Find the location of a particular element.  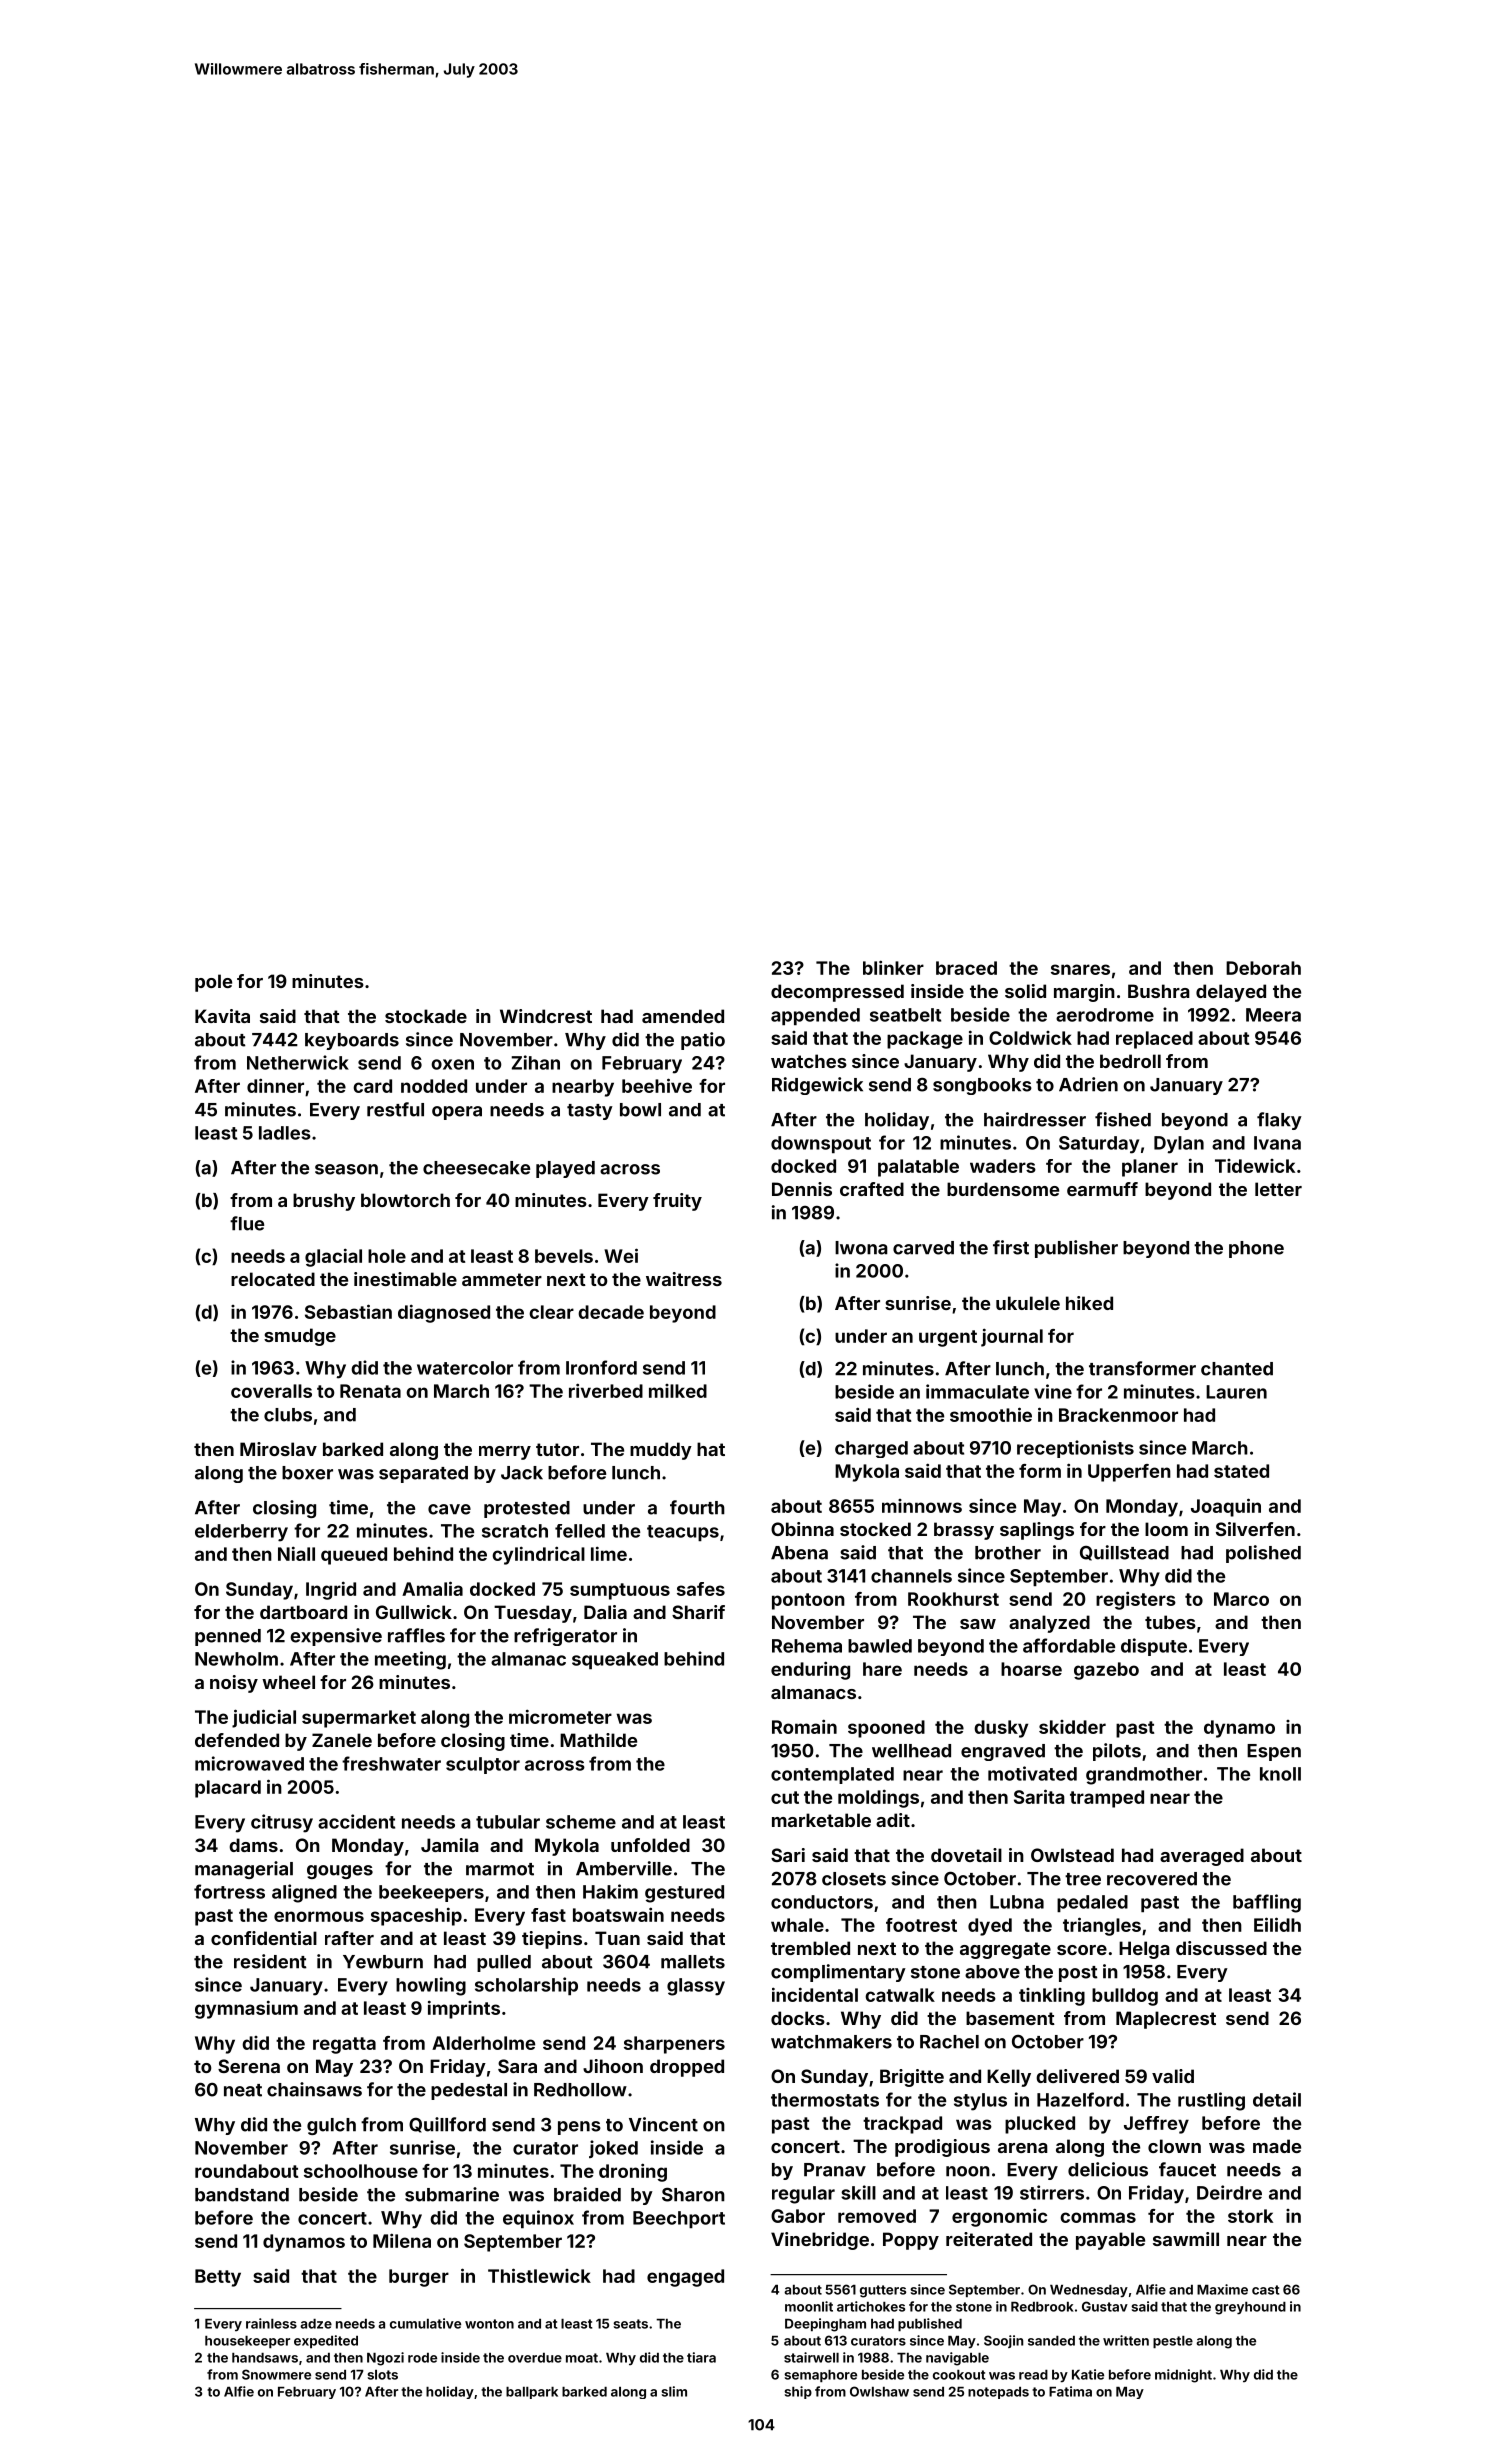

Dylan is located at coordinates (1179, 1145).
